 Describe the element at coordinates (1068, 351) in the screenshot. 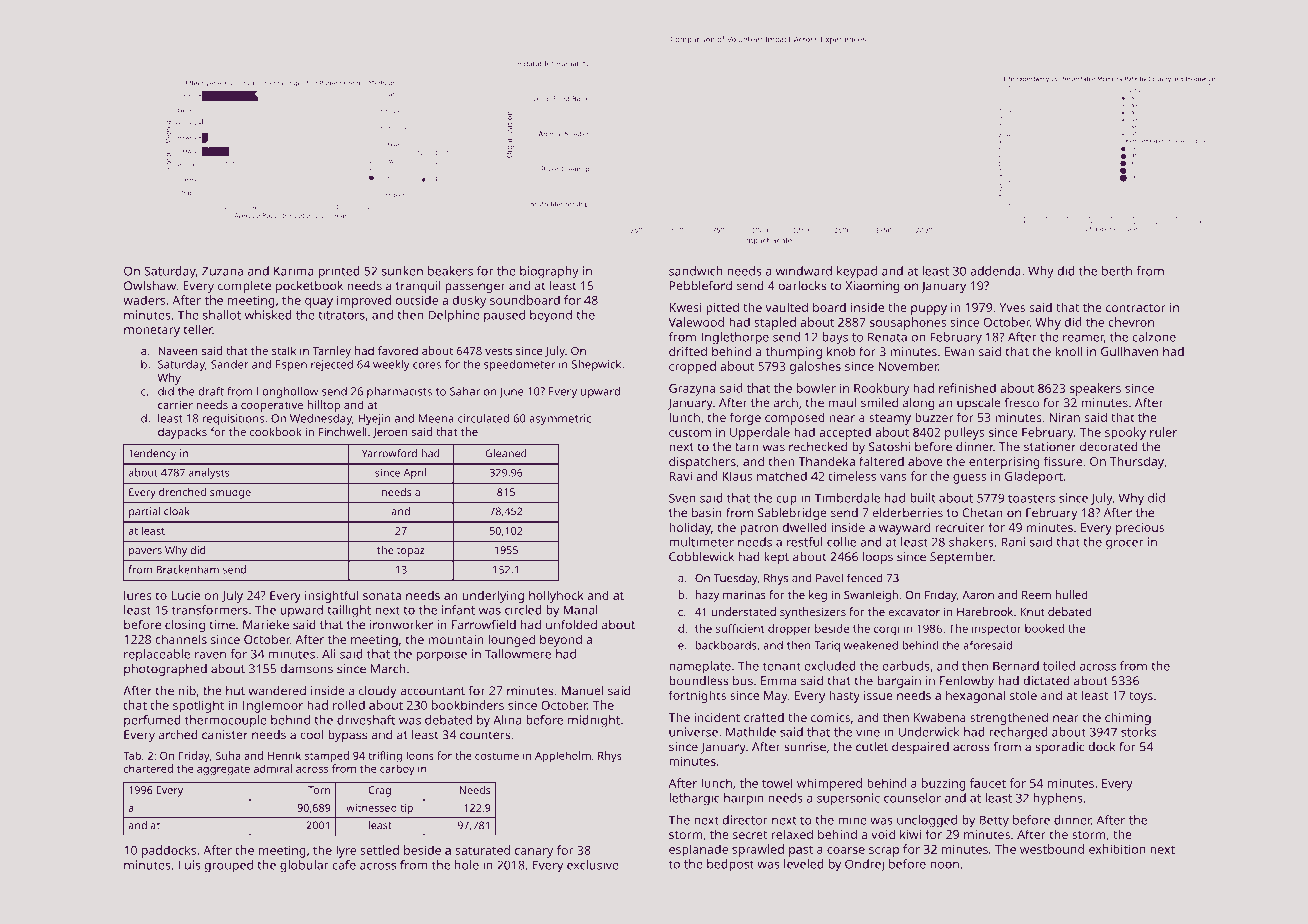

I see `knoll` at that location.
